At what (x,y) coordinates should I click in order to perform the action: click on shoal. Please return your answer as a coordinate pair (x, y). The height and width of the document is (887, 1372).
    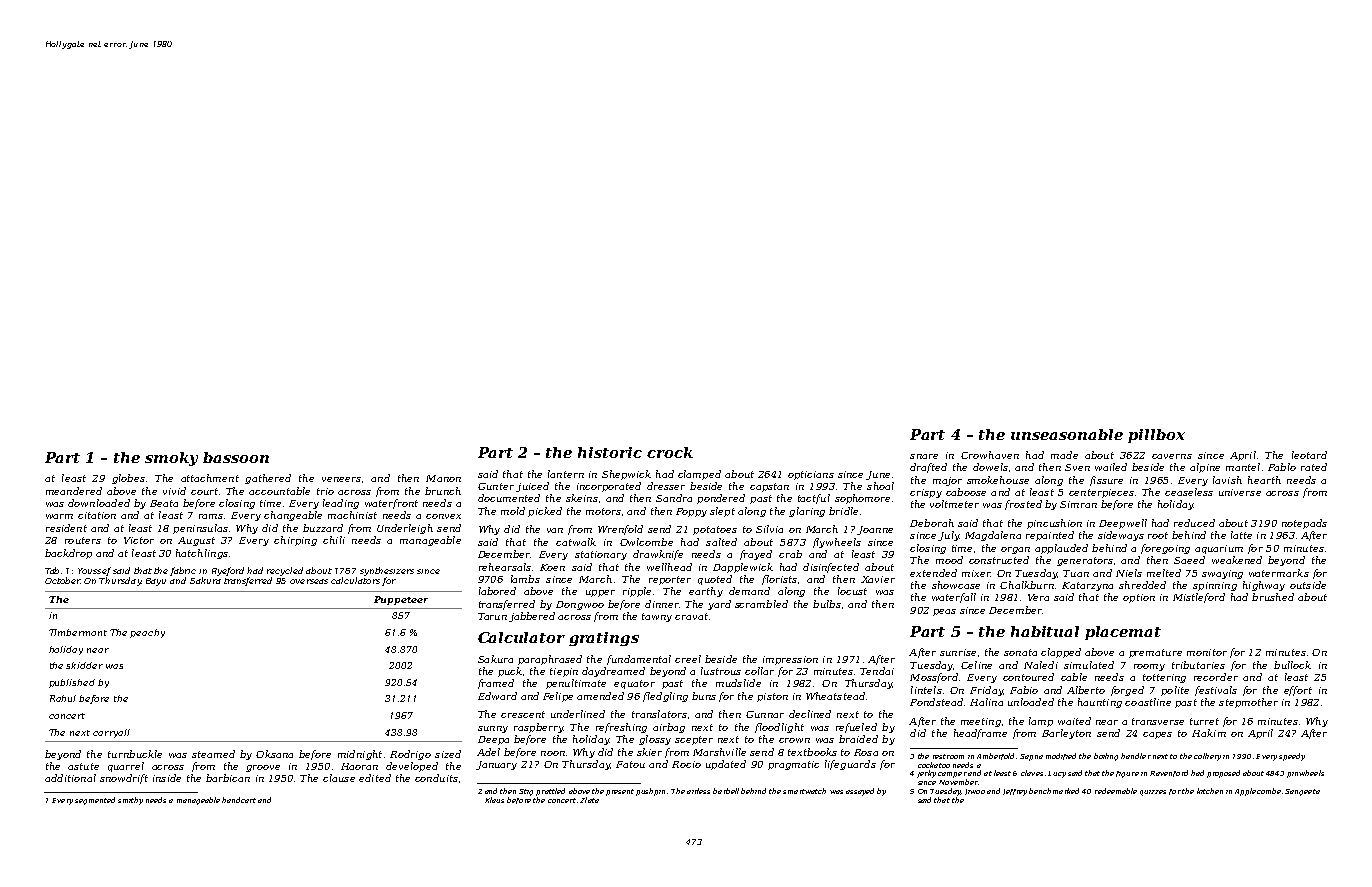
    Looking at the image, I should click on (880, 486).
